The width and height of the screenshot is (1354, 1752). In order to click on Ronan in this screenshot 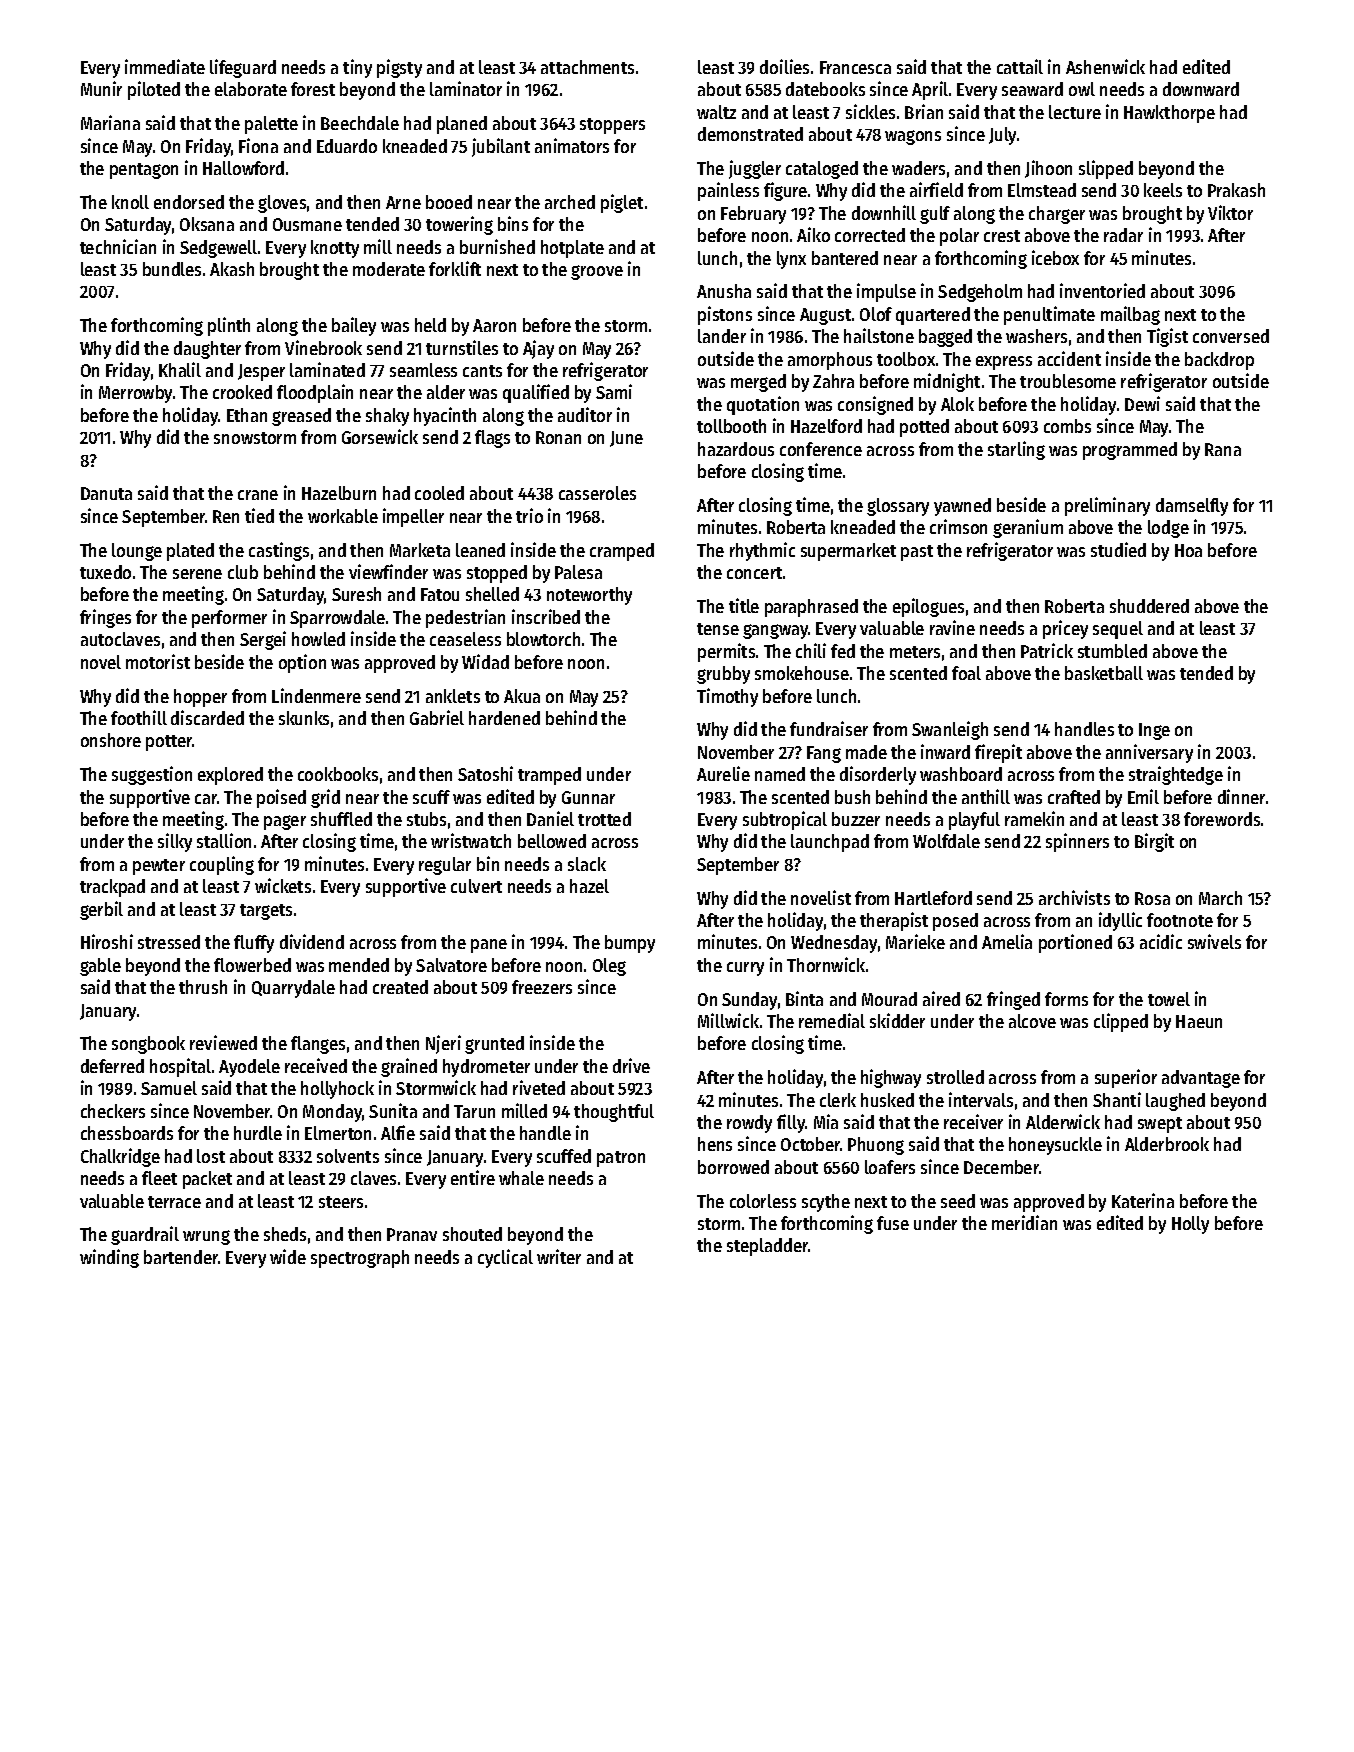, I will do `click(558, 437)`.
